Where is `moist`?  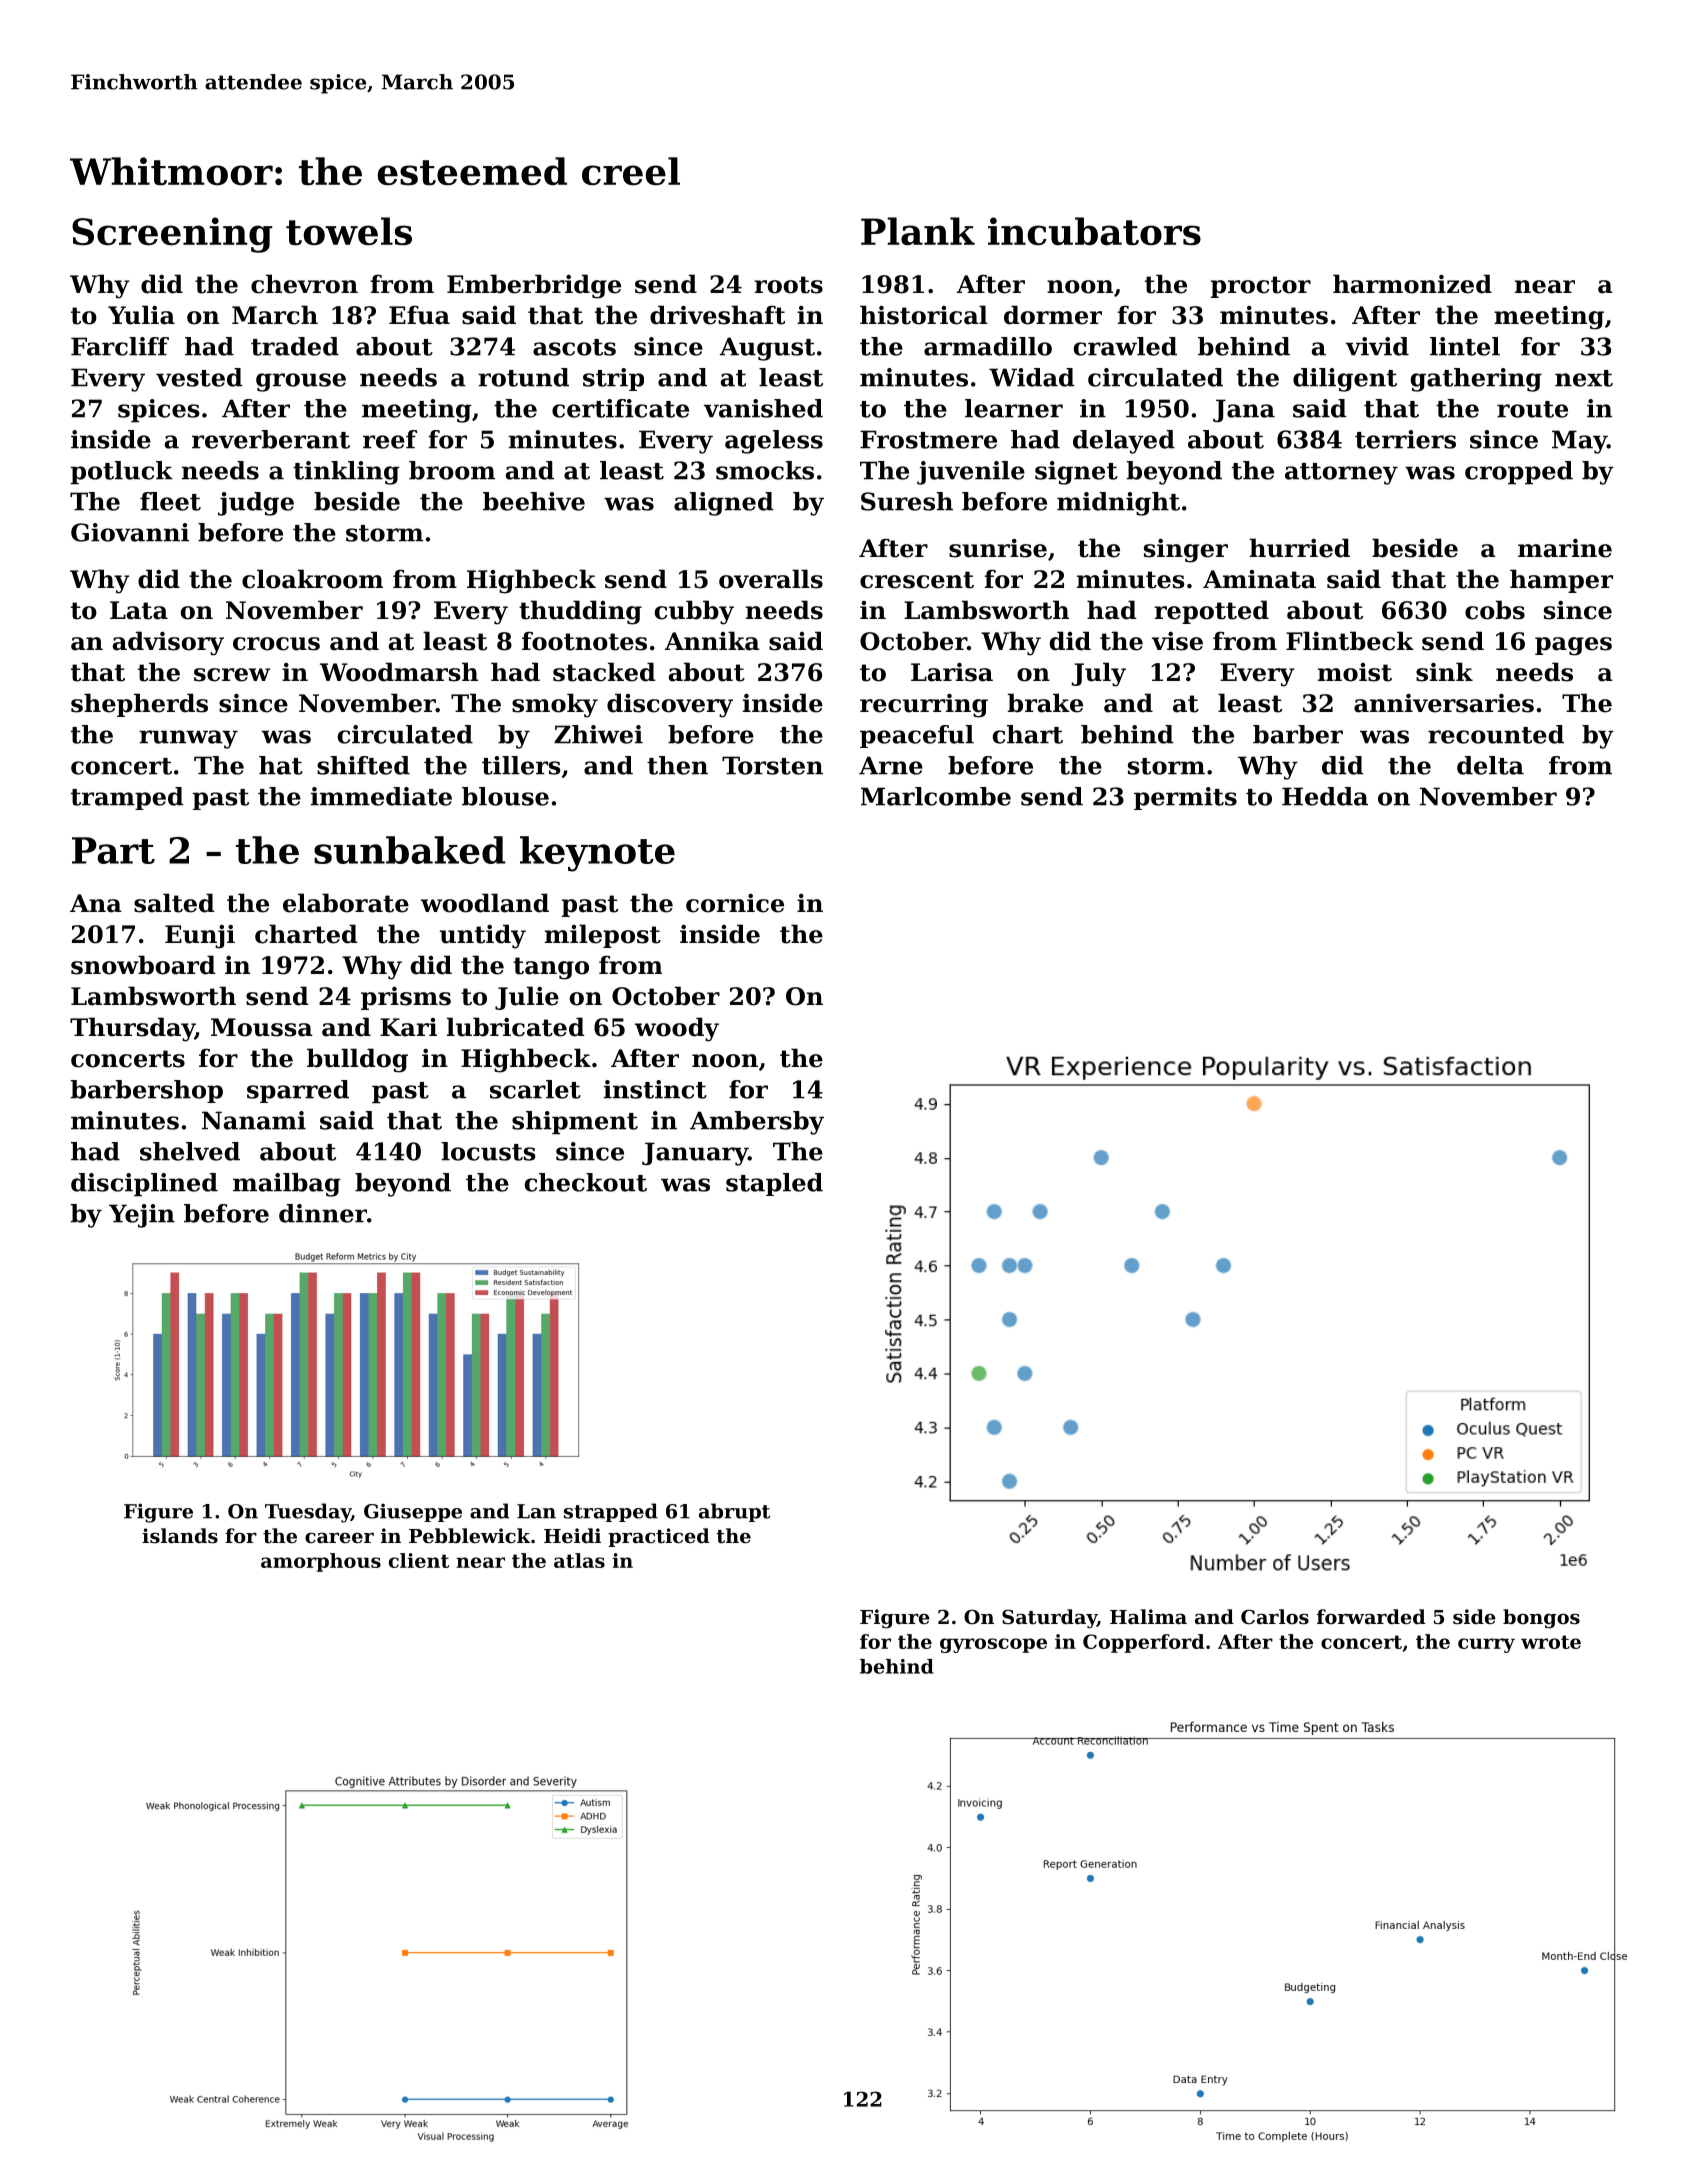
moist is located at coordinates (1355, 672).
